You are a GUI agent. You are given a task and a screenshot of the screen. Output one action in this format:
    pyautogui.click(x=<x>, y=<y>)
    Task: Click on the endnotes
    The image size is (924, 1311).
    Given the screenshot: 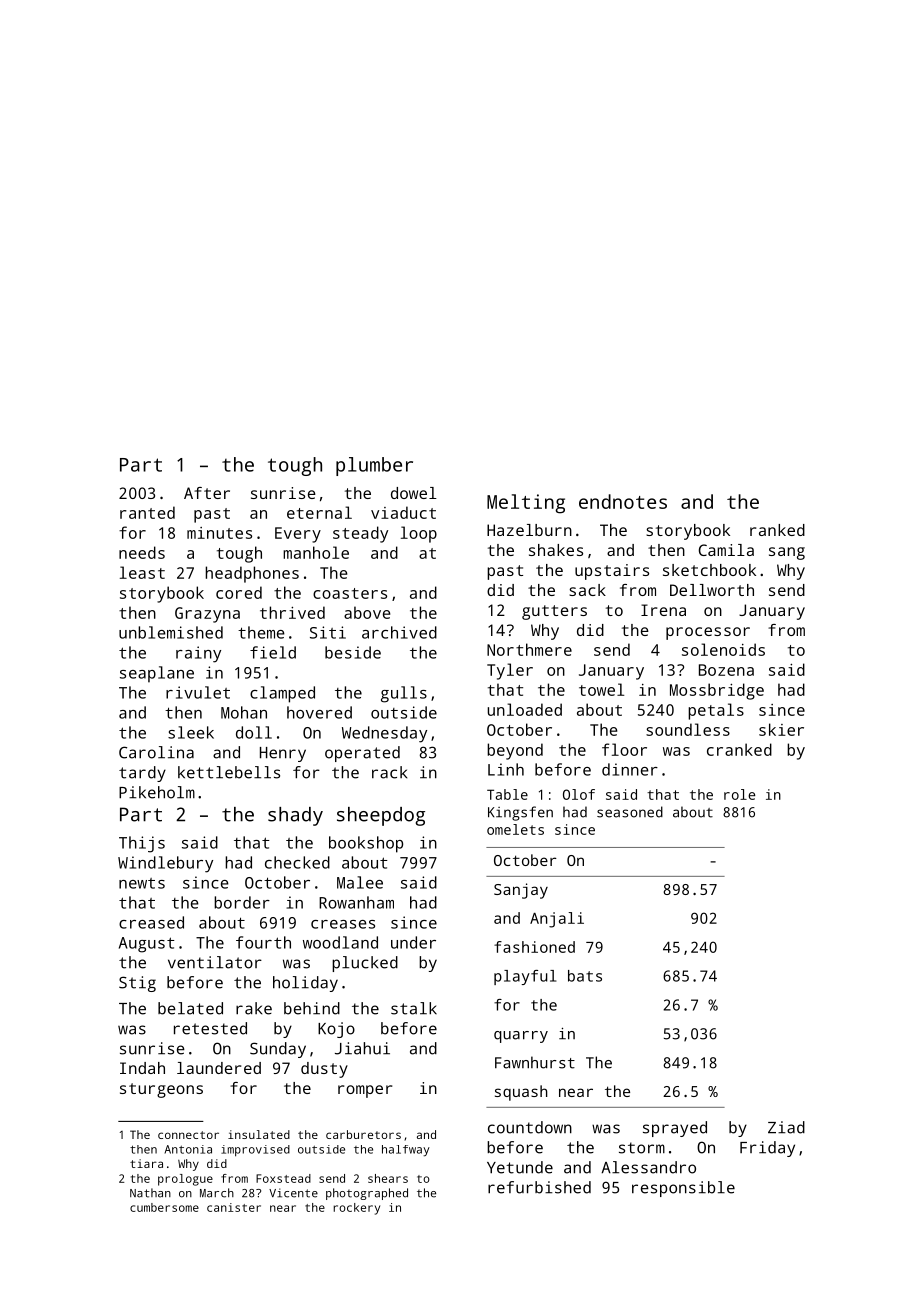 What is the action you would take?
    pyautogui.click(x=623, y=501)
